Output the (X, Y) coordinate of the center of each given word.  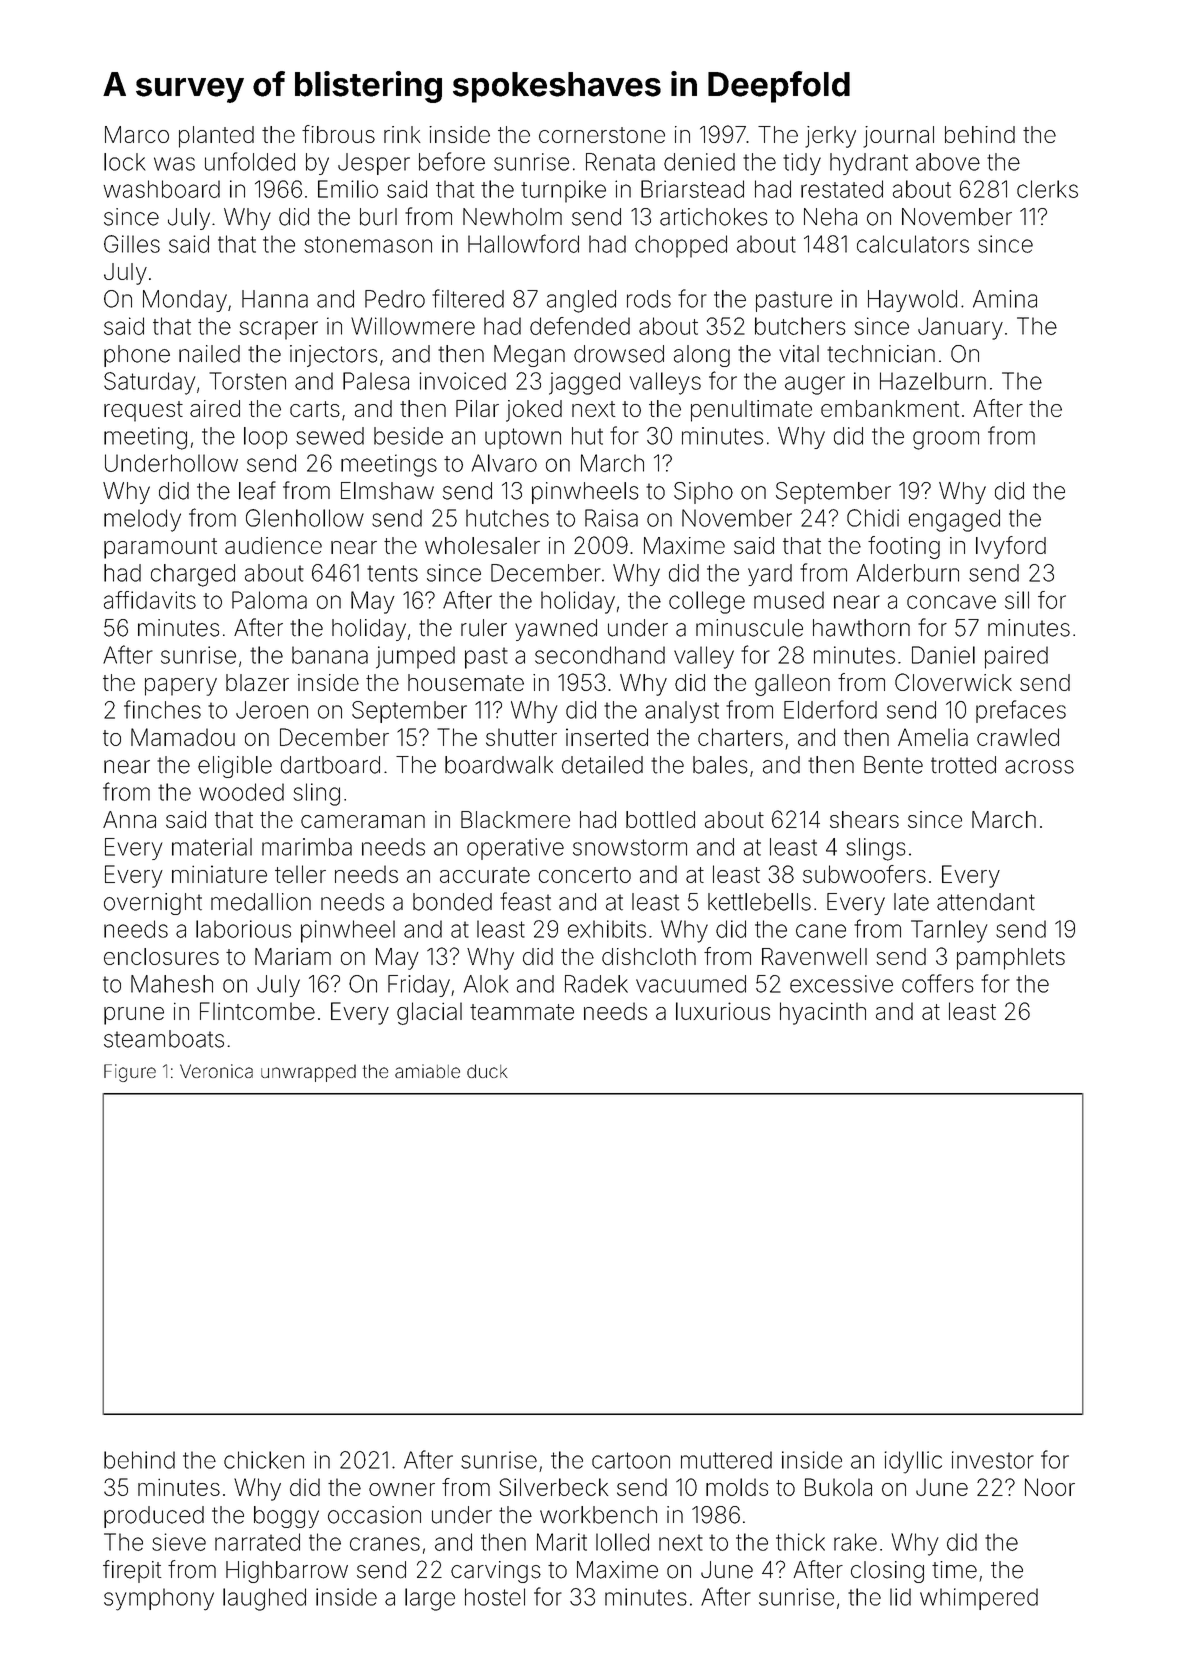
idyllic (913, 1462)
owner (402, 1489)
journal (898, 137)
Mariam (293, 956)
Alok (486, 984)
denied (699, 162)
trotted (963, 765)
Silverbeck (553, 1487)
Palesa (376, 381)
